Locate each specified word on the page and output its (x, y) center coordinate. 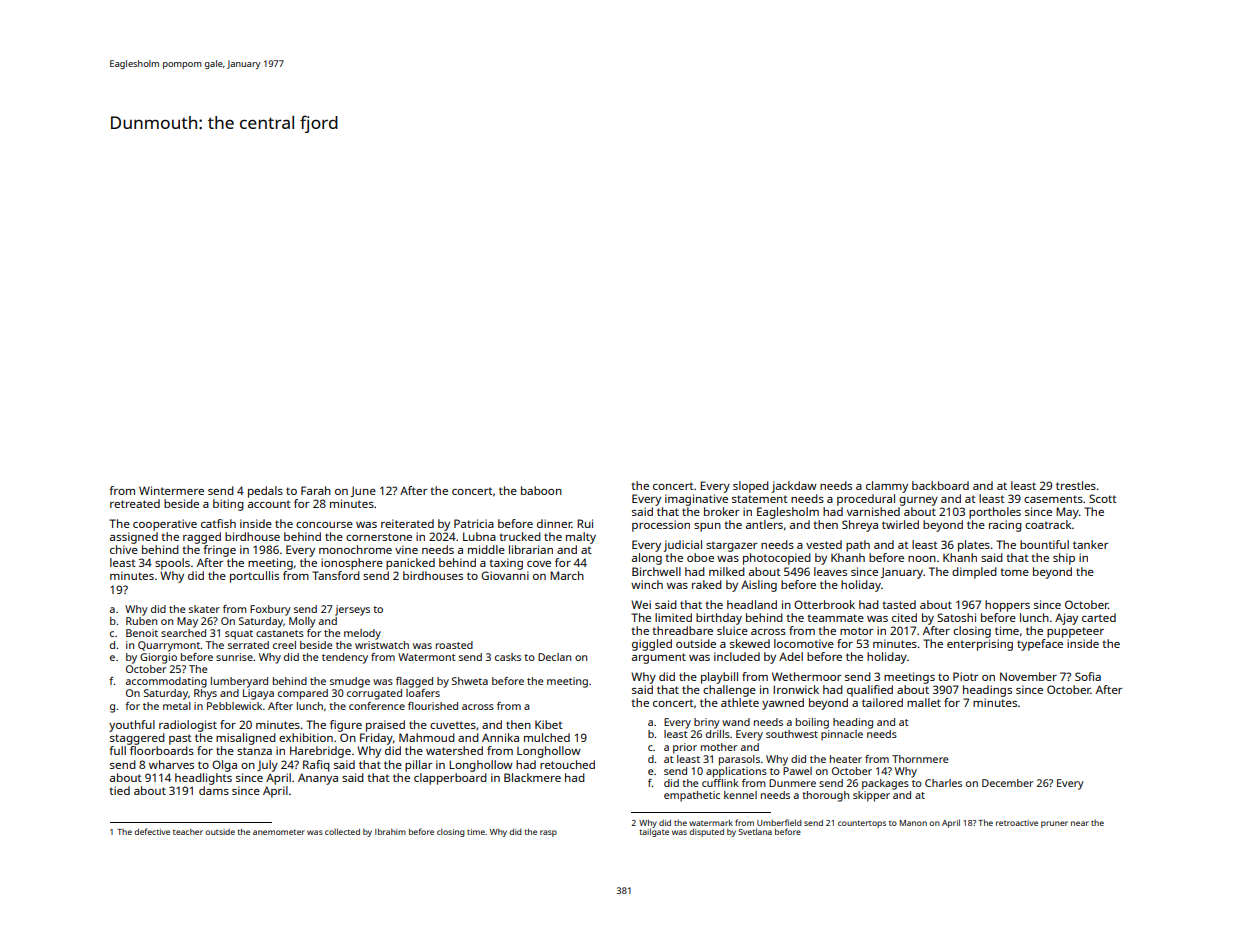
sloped (751, 487)
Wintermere (171, 490)
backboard (940, 485)
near (1080, 823)
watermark (711, 822)
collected (342, 831)
